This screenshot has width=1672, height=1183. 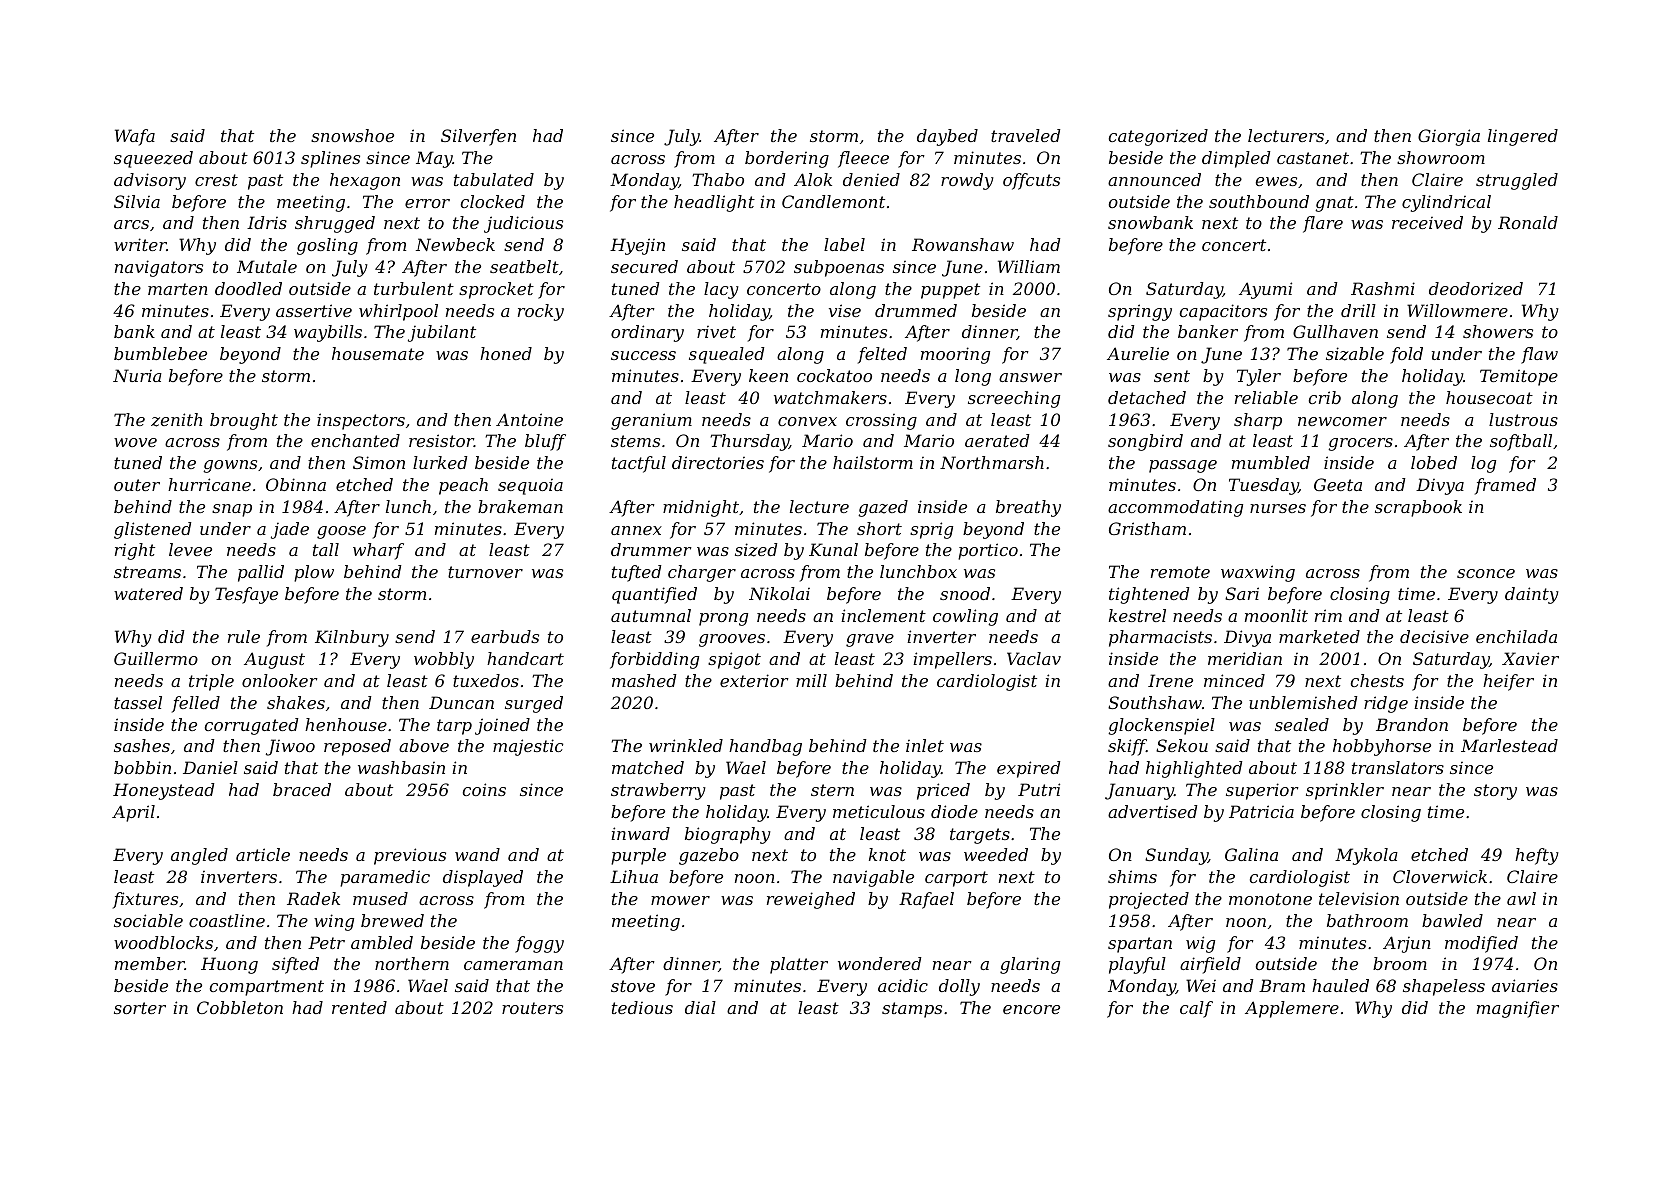 What do you see at coordinates (992, 462) in the screenshot?
I see `Northmarsh` at bounding box center [992, 462].
